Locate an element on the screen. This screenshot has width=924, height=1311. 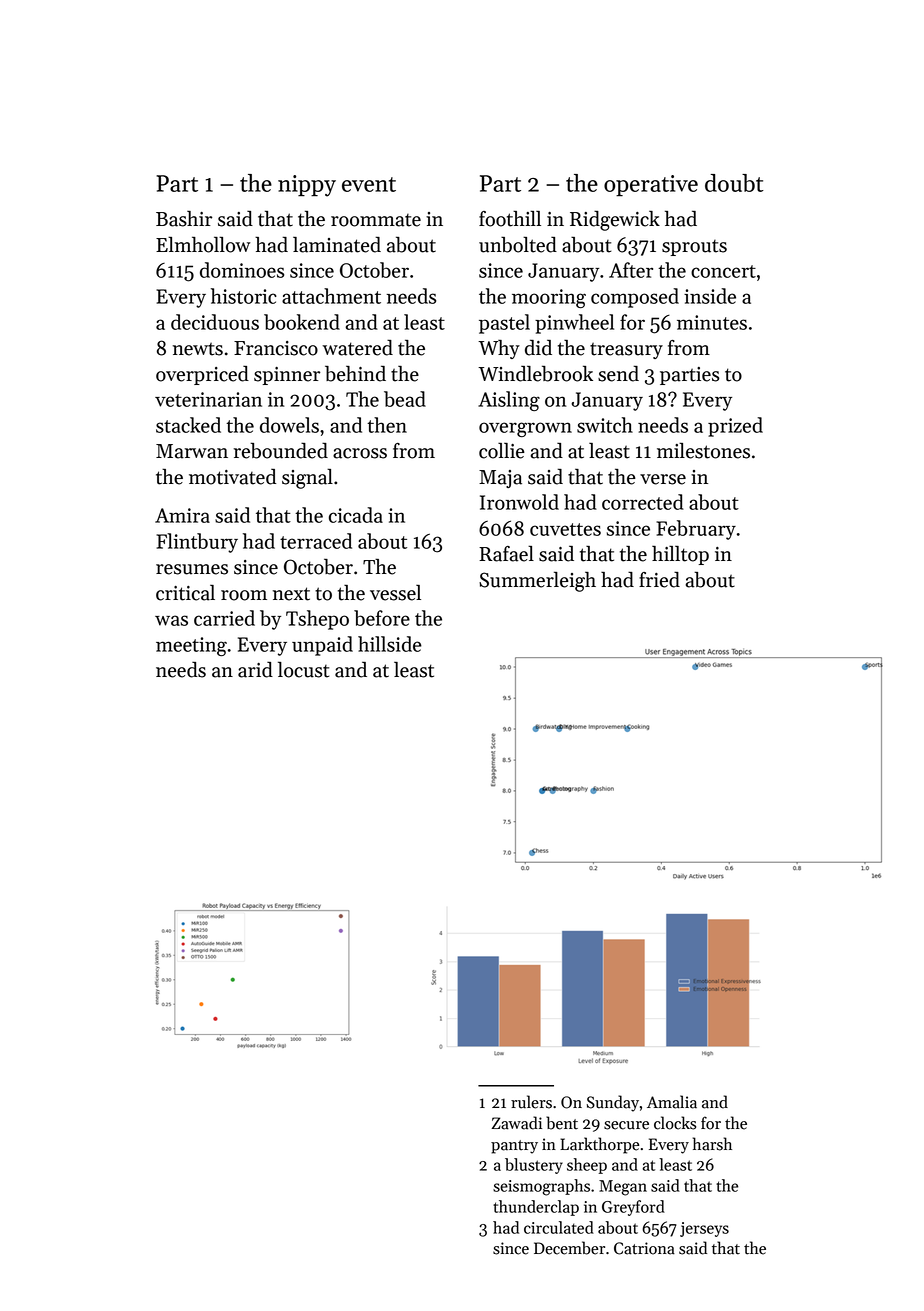
blustery is located at coordinates (534, 1166).
